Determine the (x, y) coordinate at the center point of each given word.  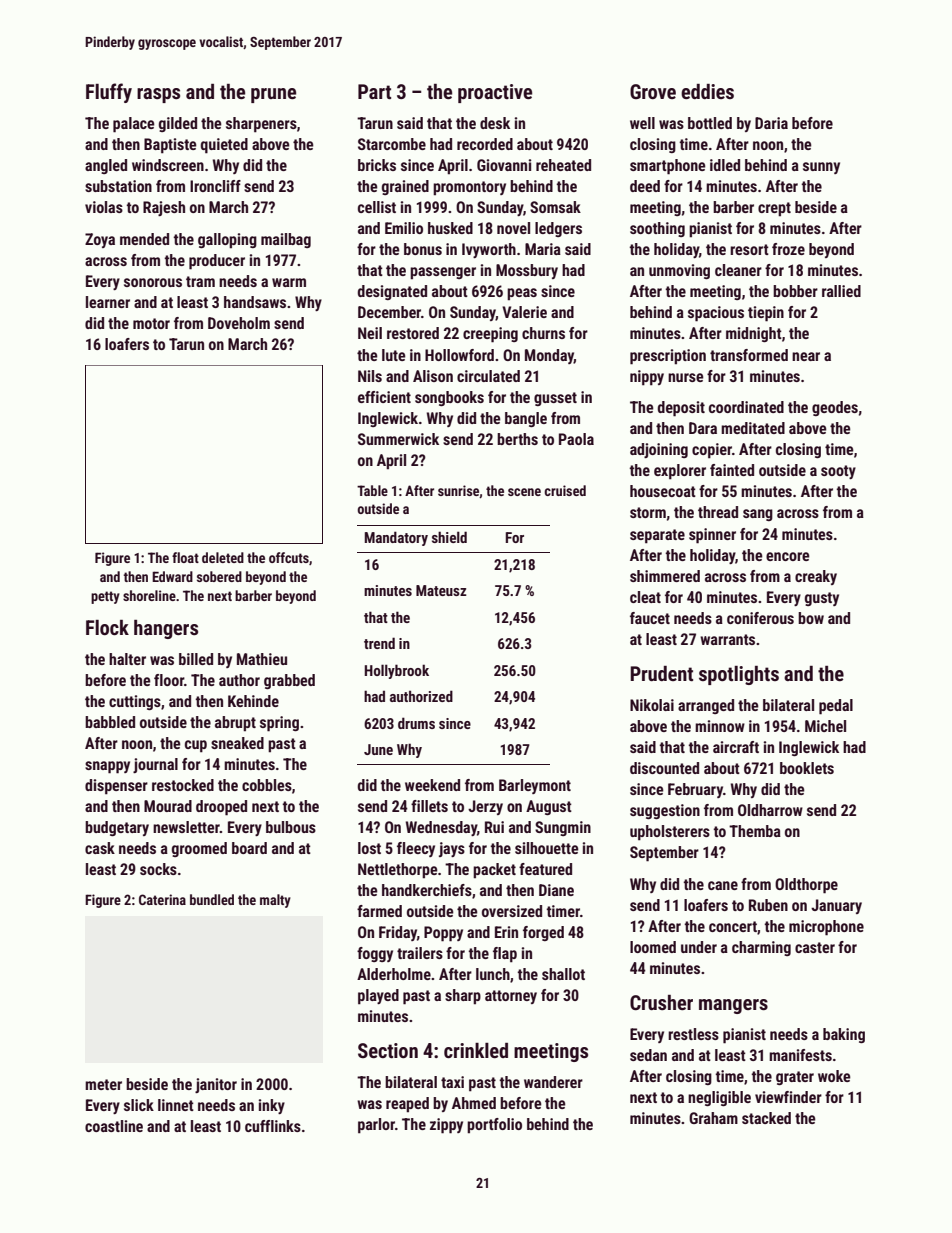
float (185, 557)
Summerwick (398, 439)
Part (374, 91)
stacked (766, 1118)
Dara (703, 428)
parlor (376, 1126)
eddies (707, 91)
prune (273, 95)
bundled (212, 899)
